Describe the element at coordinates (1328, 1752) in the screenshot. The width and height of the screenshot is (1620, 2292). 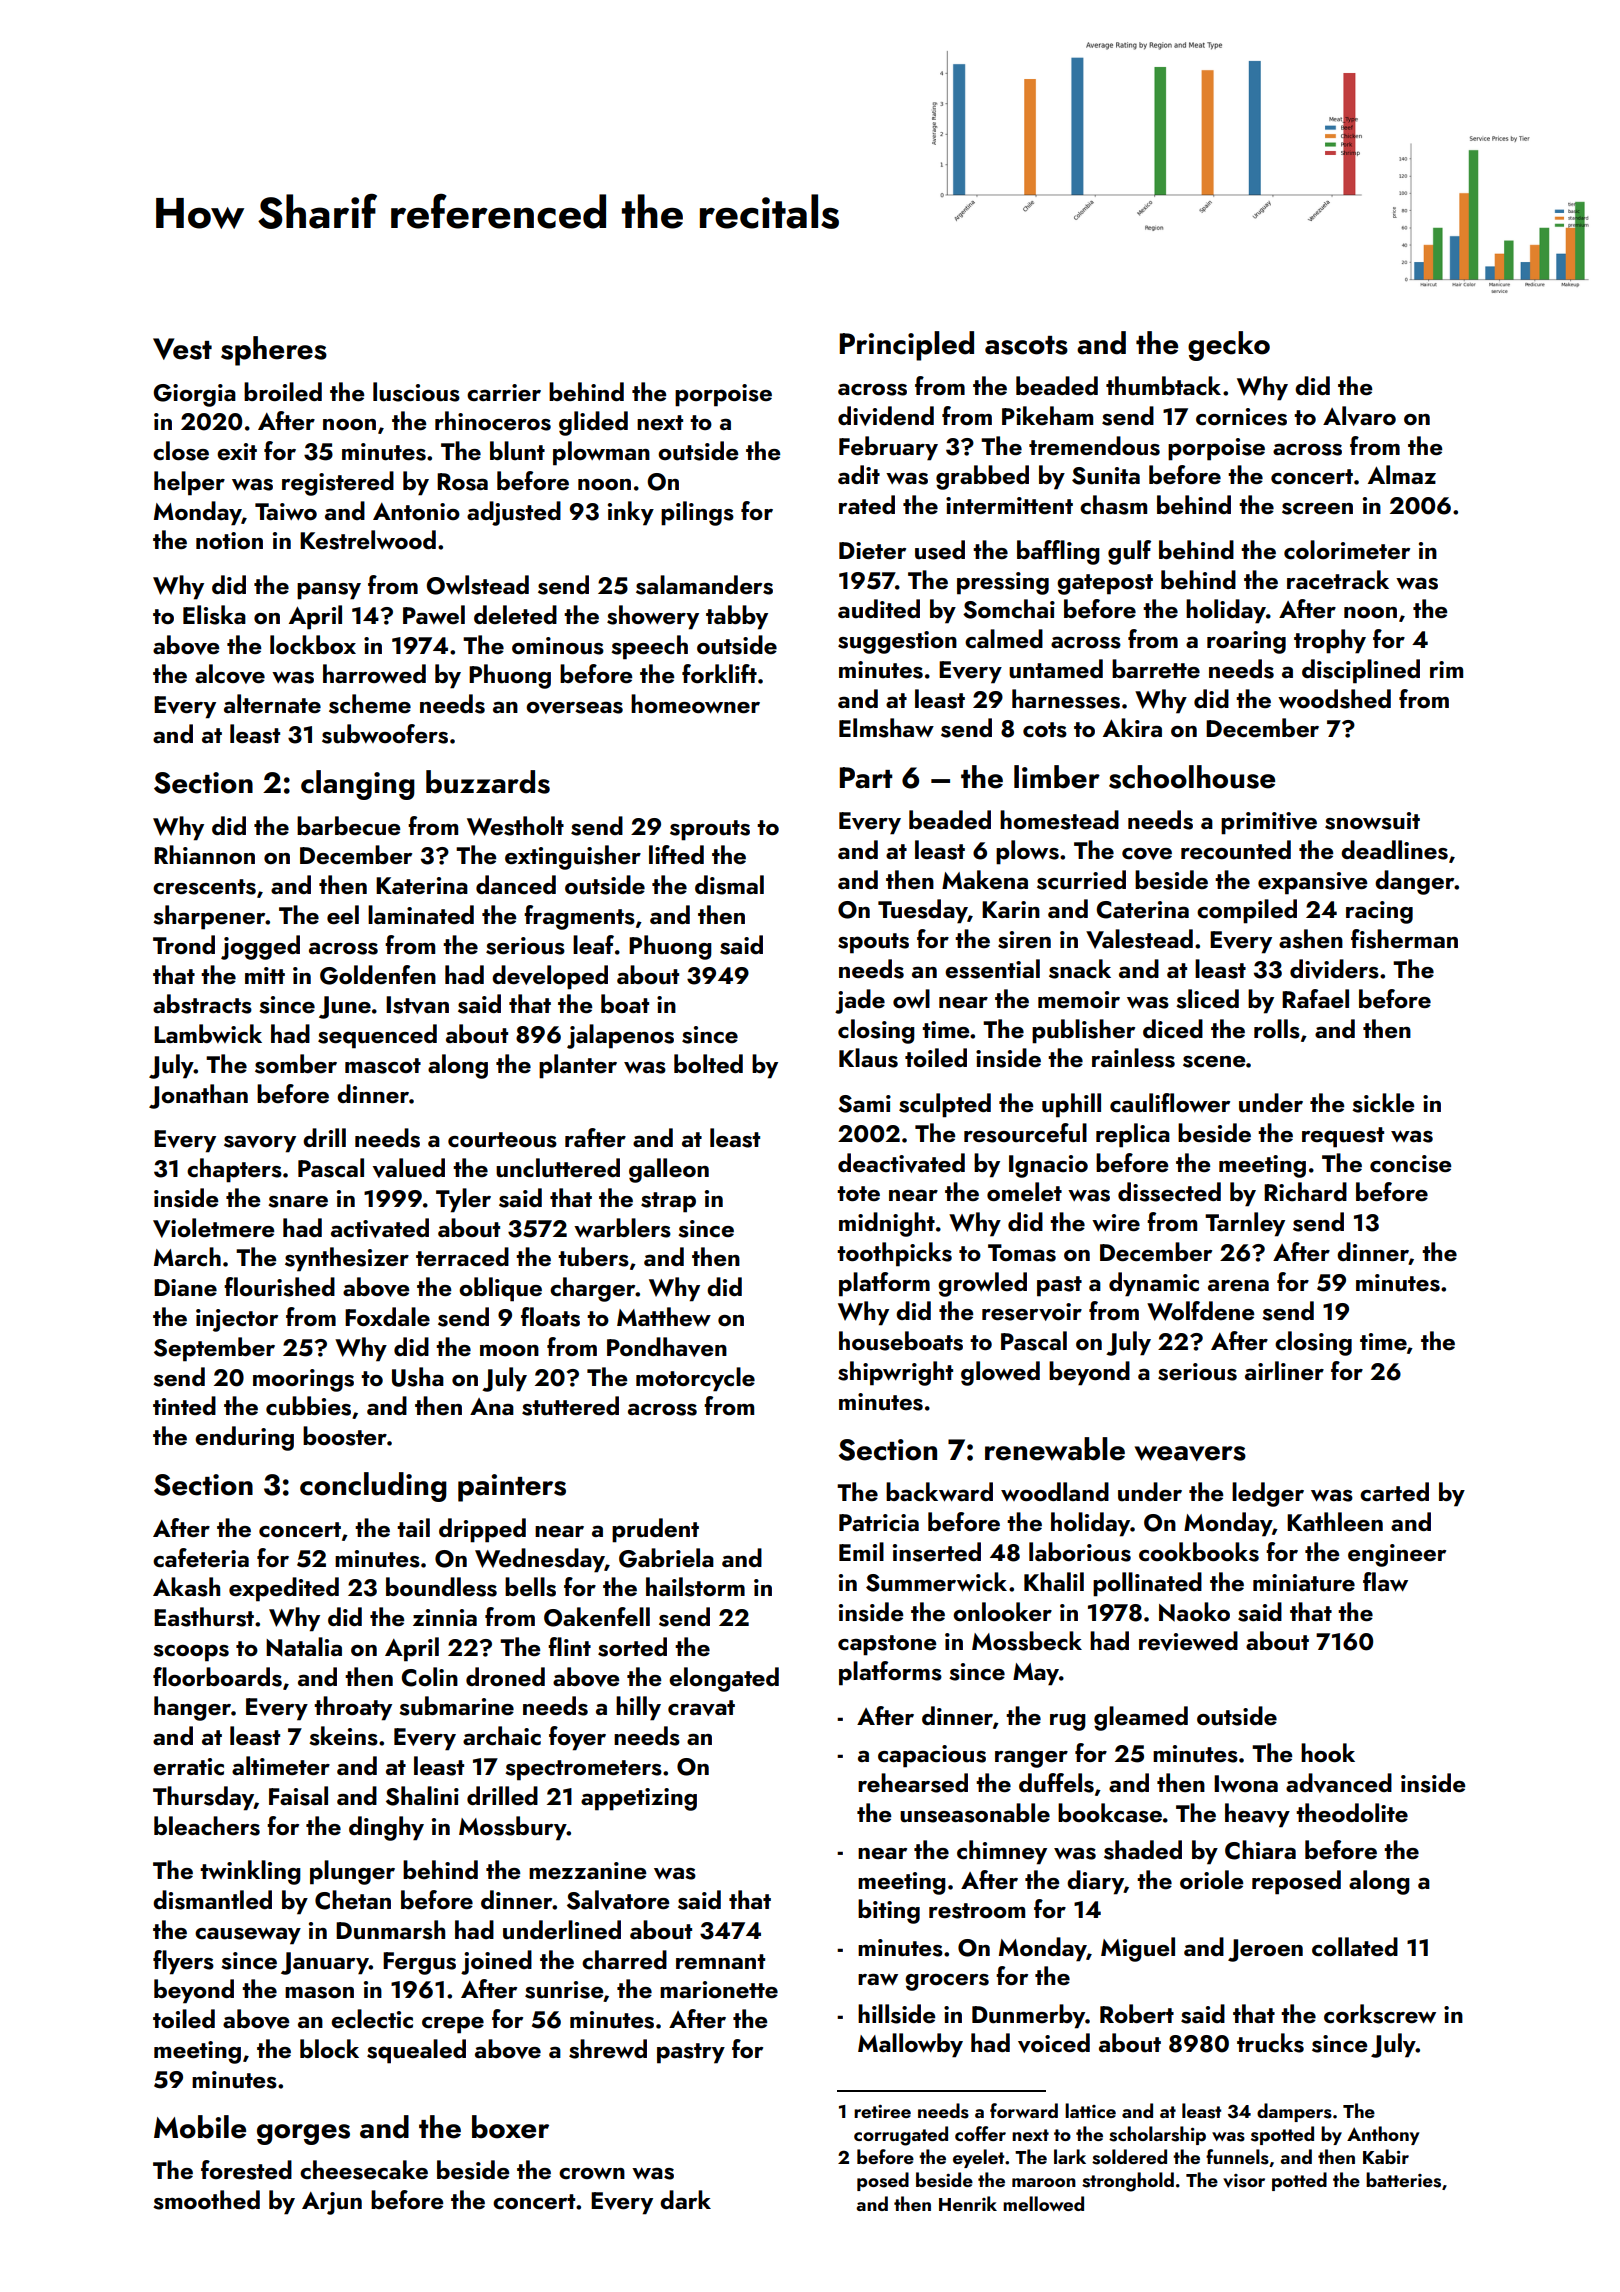
I see `hook` at that location.
